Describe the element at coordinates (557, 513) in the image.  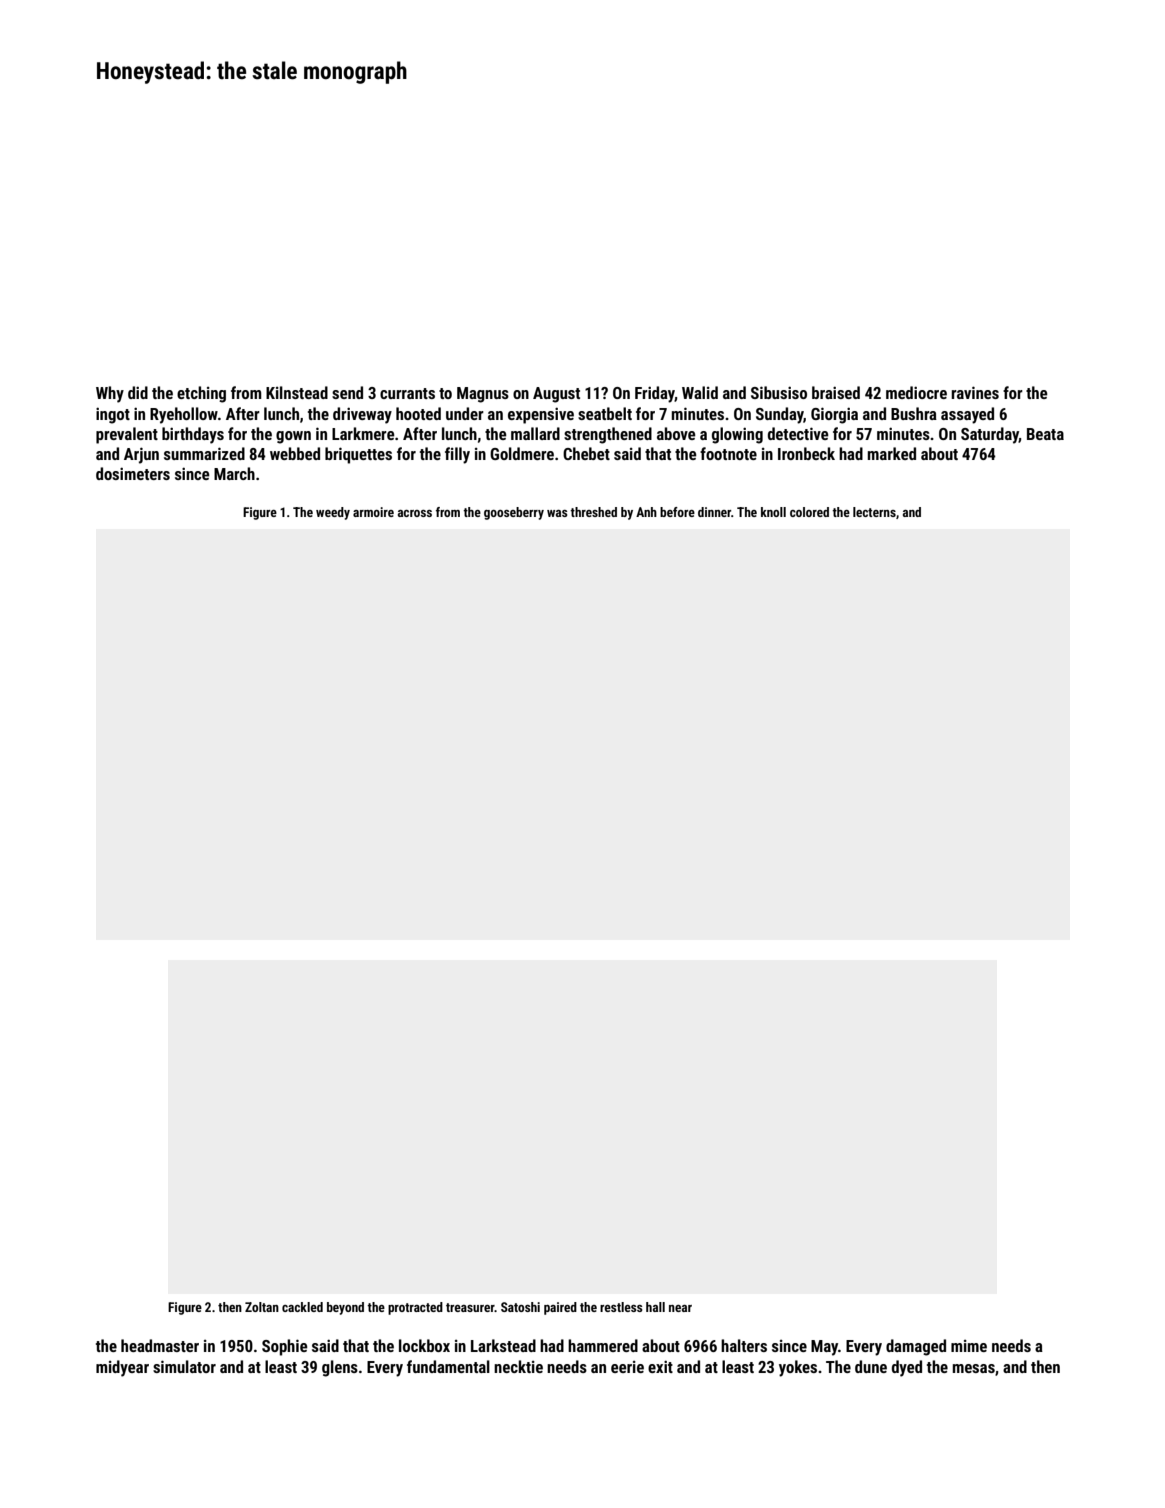
I see `was` at that location.
